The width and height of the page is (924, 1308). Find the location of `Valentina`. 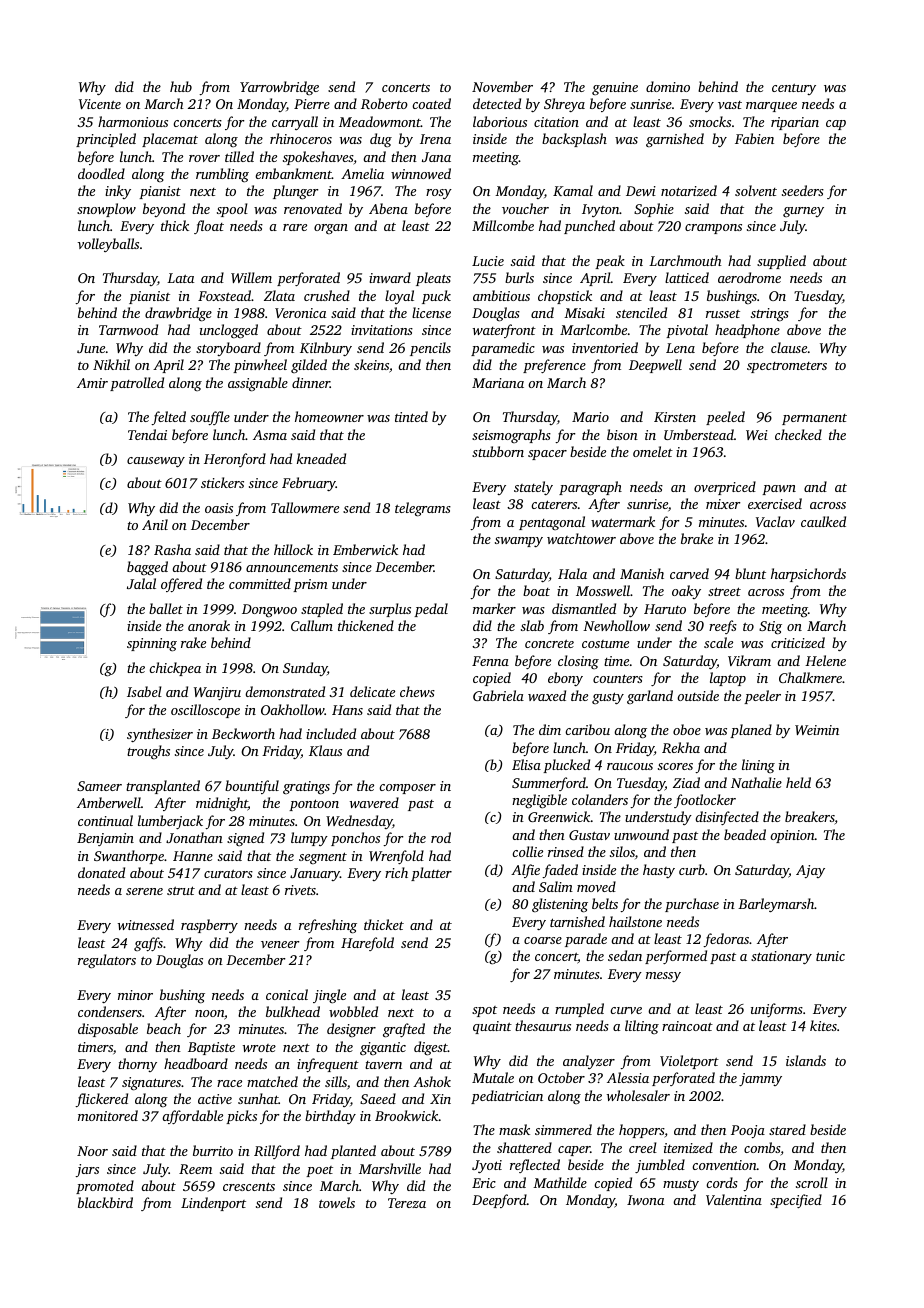

Valentina is located at coordinates (734, 1199).
